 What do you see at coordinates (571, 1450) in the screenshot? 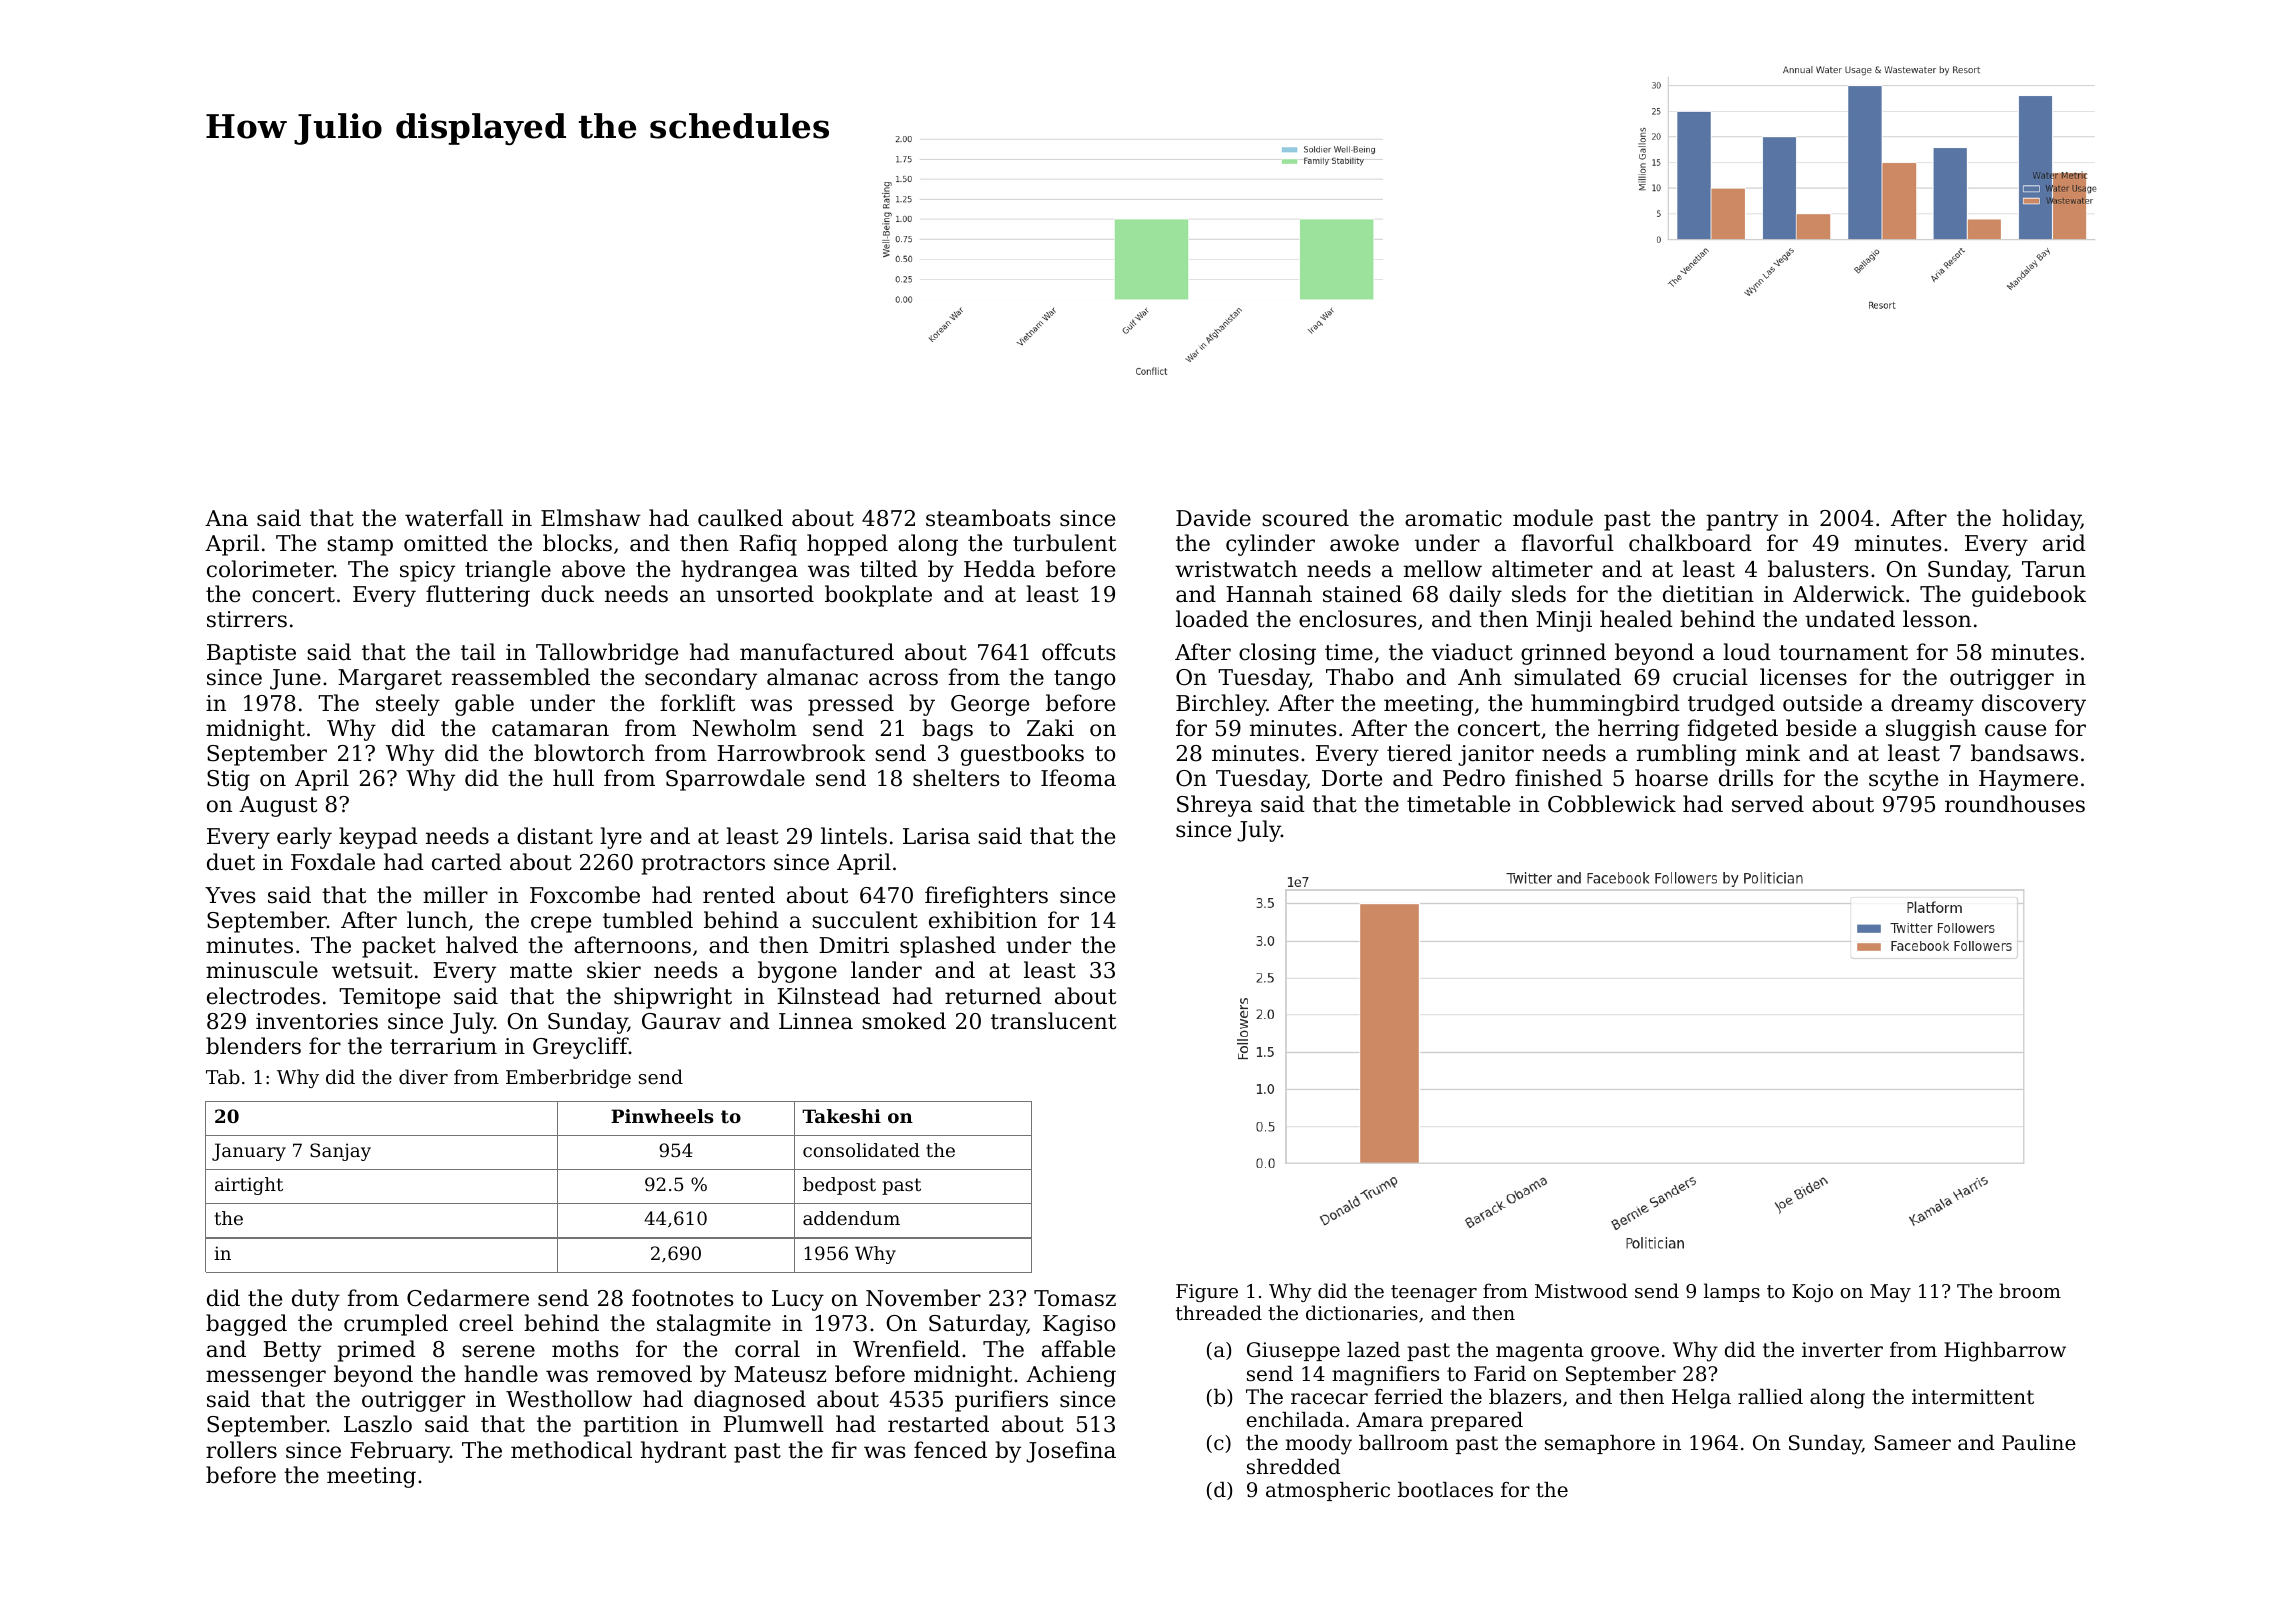
I see `methodical` at bounding box center [571, 1450].
